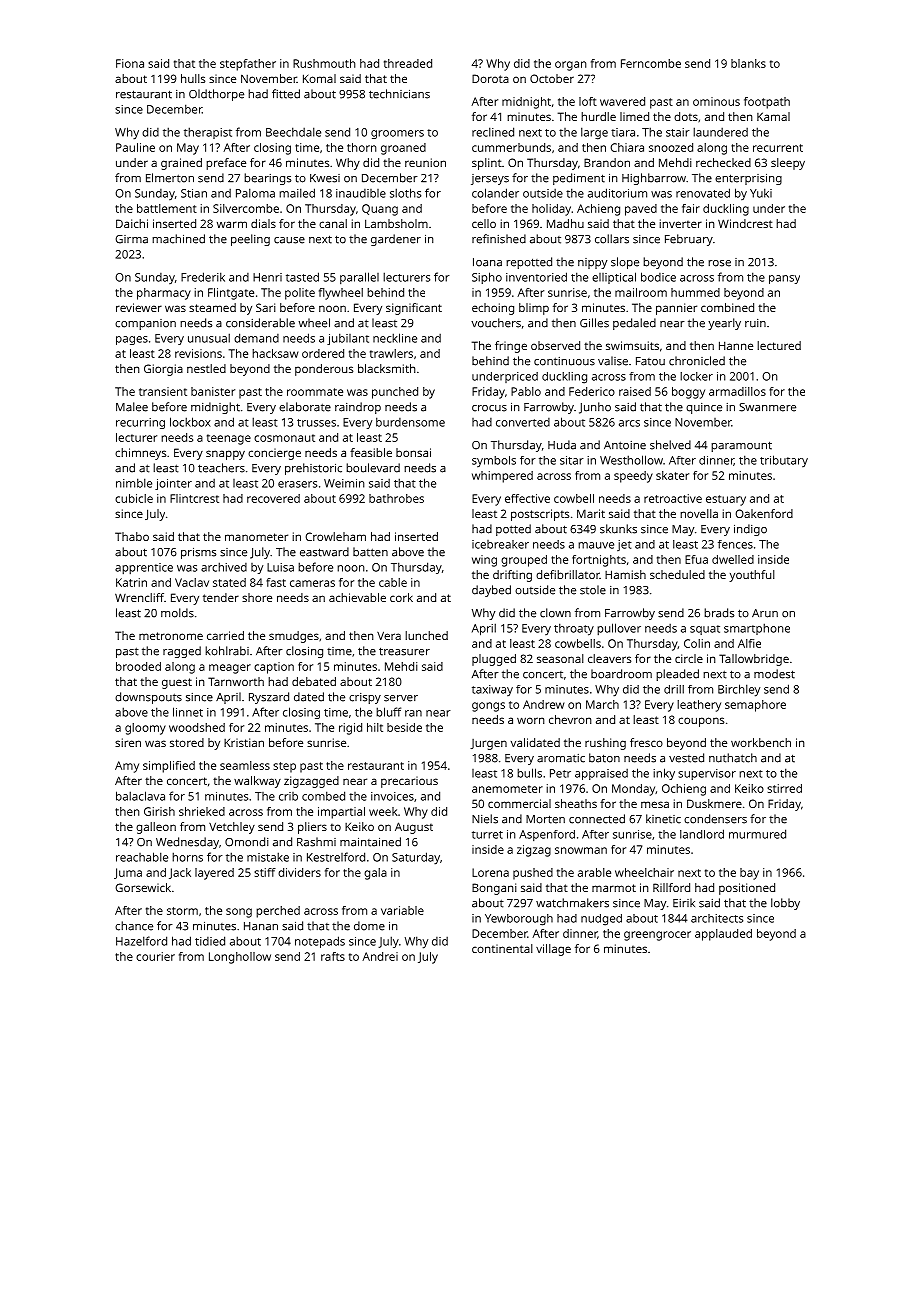 The width and height of the screenshot is (924, 1308). Describe the element at coordinates (551, 210) in the screenshot. I see `holiday` at that location.
